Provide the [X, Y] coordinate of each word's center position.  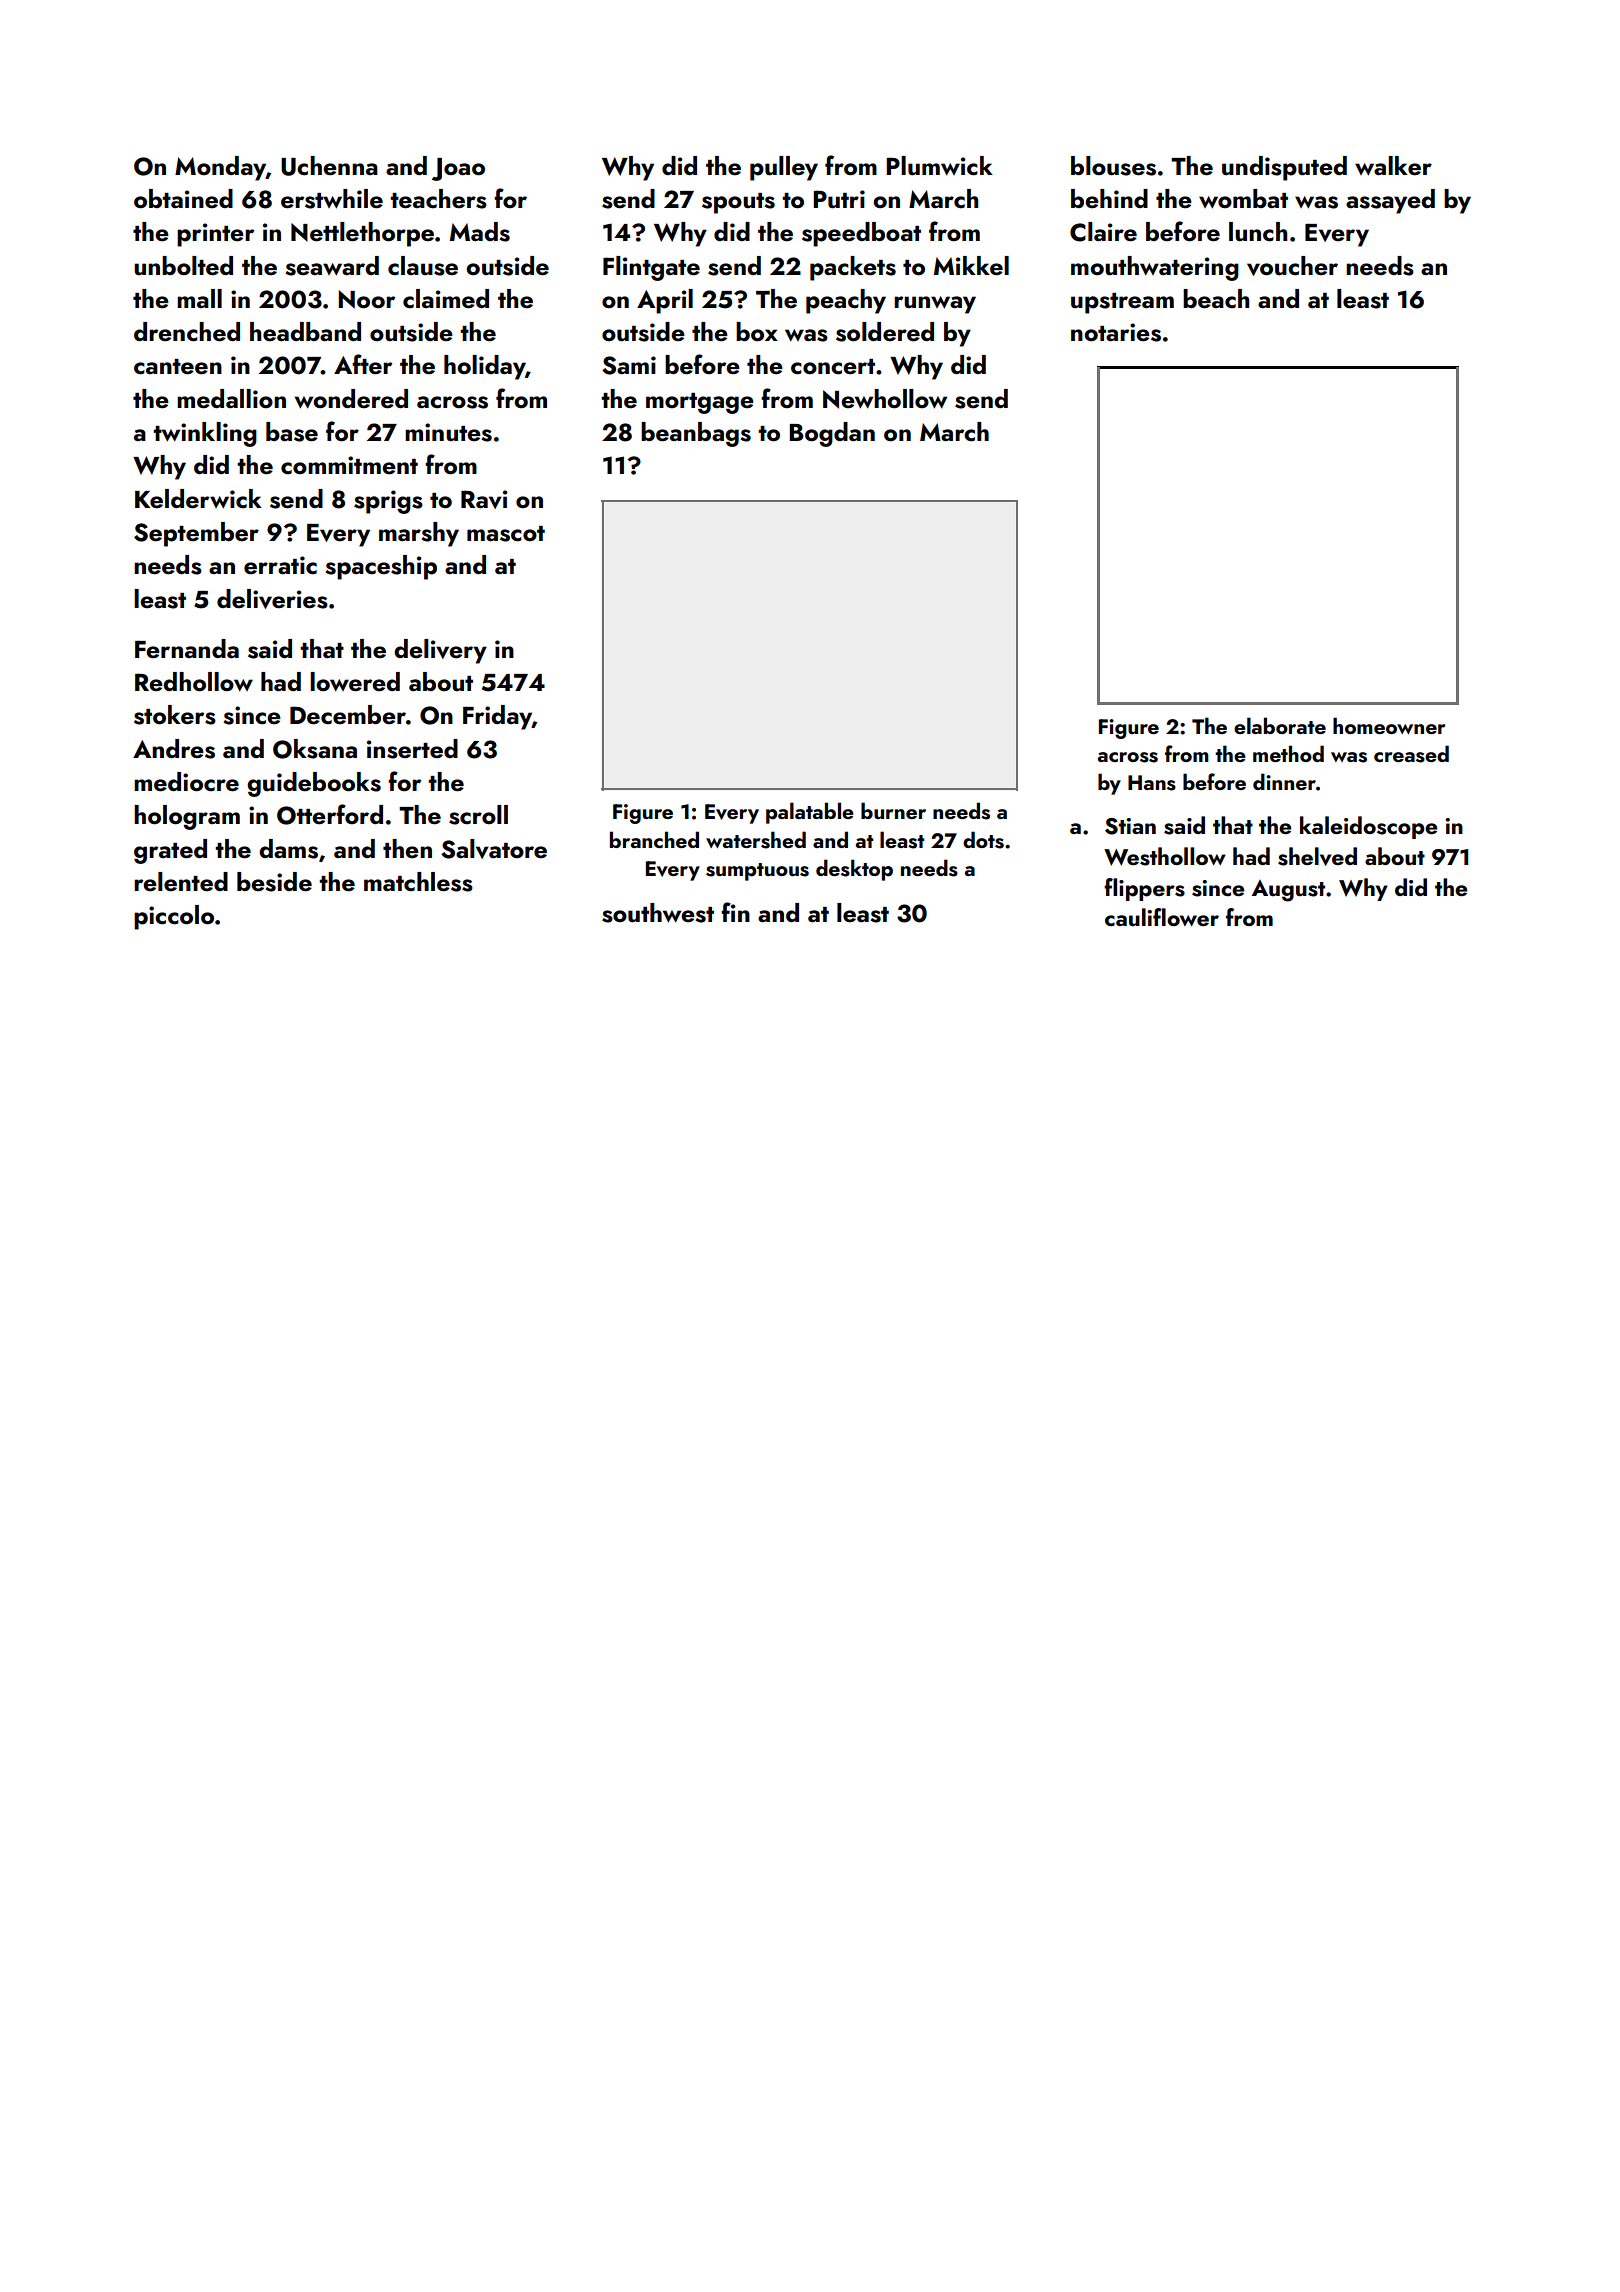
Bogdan [832, 434]
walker [1393, 166]
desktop [854, 870]
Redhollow [194, 682]
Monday [220, 168]
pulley [784, 168]
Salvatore [494, 849]
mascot [506, 534]
